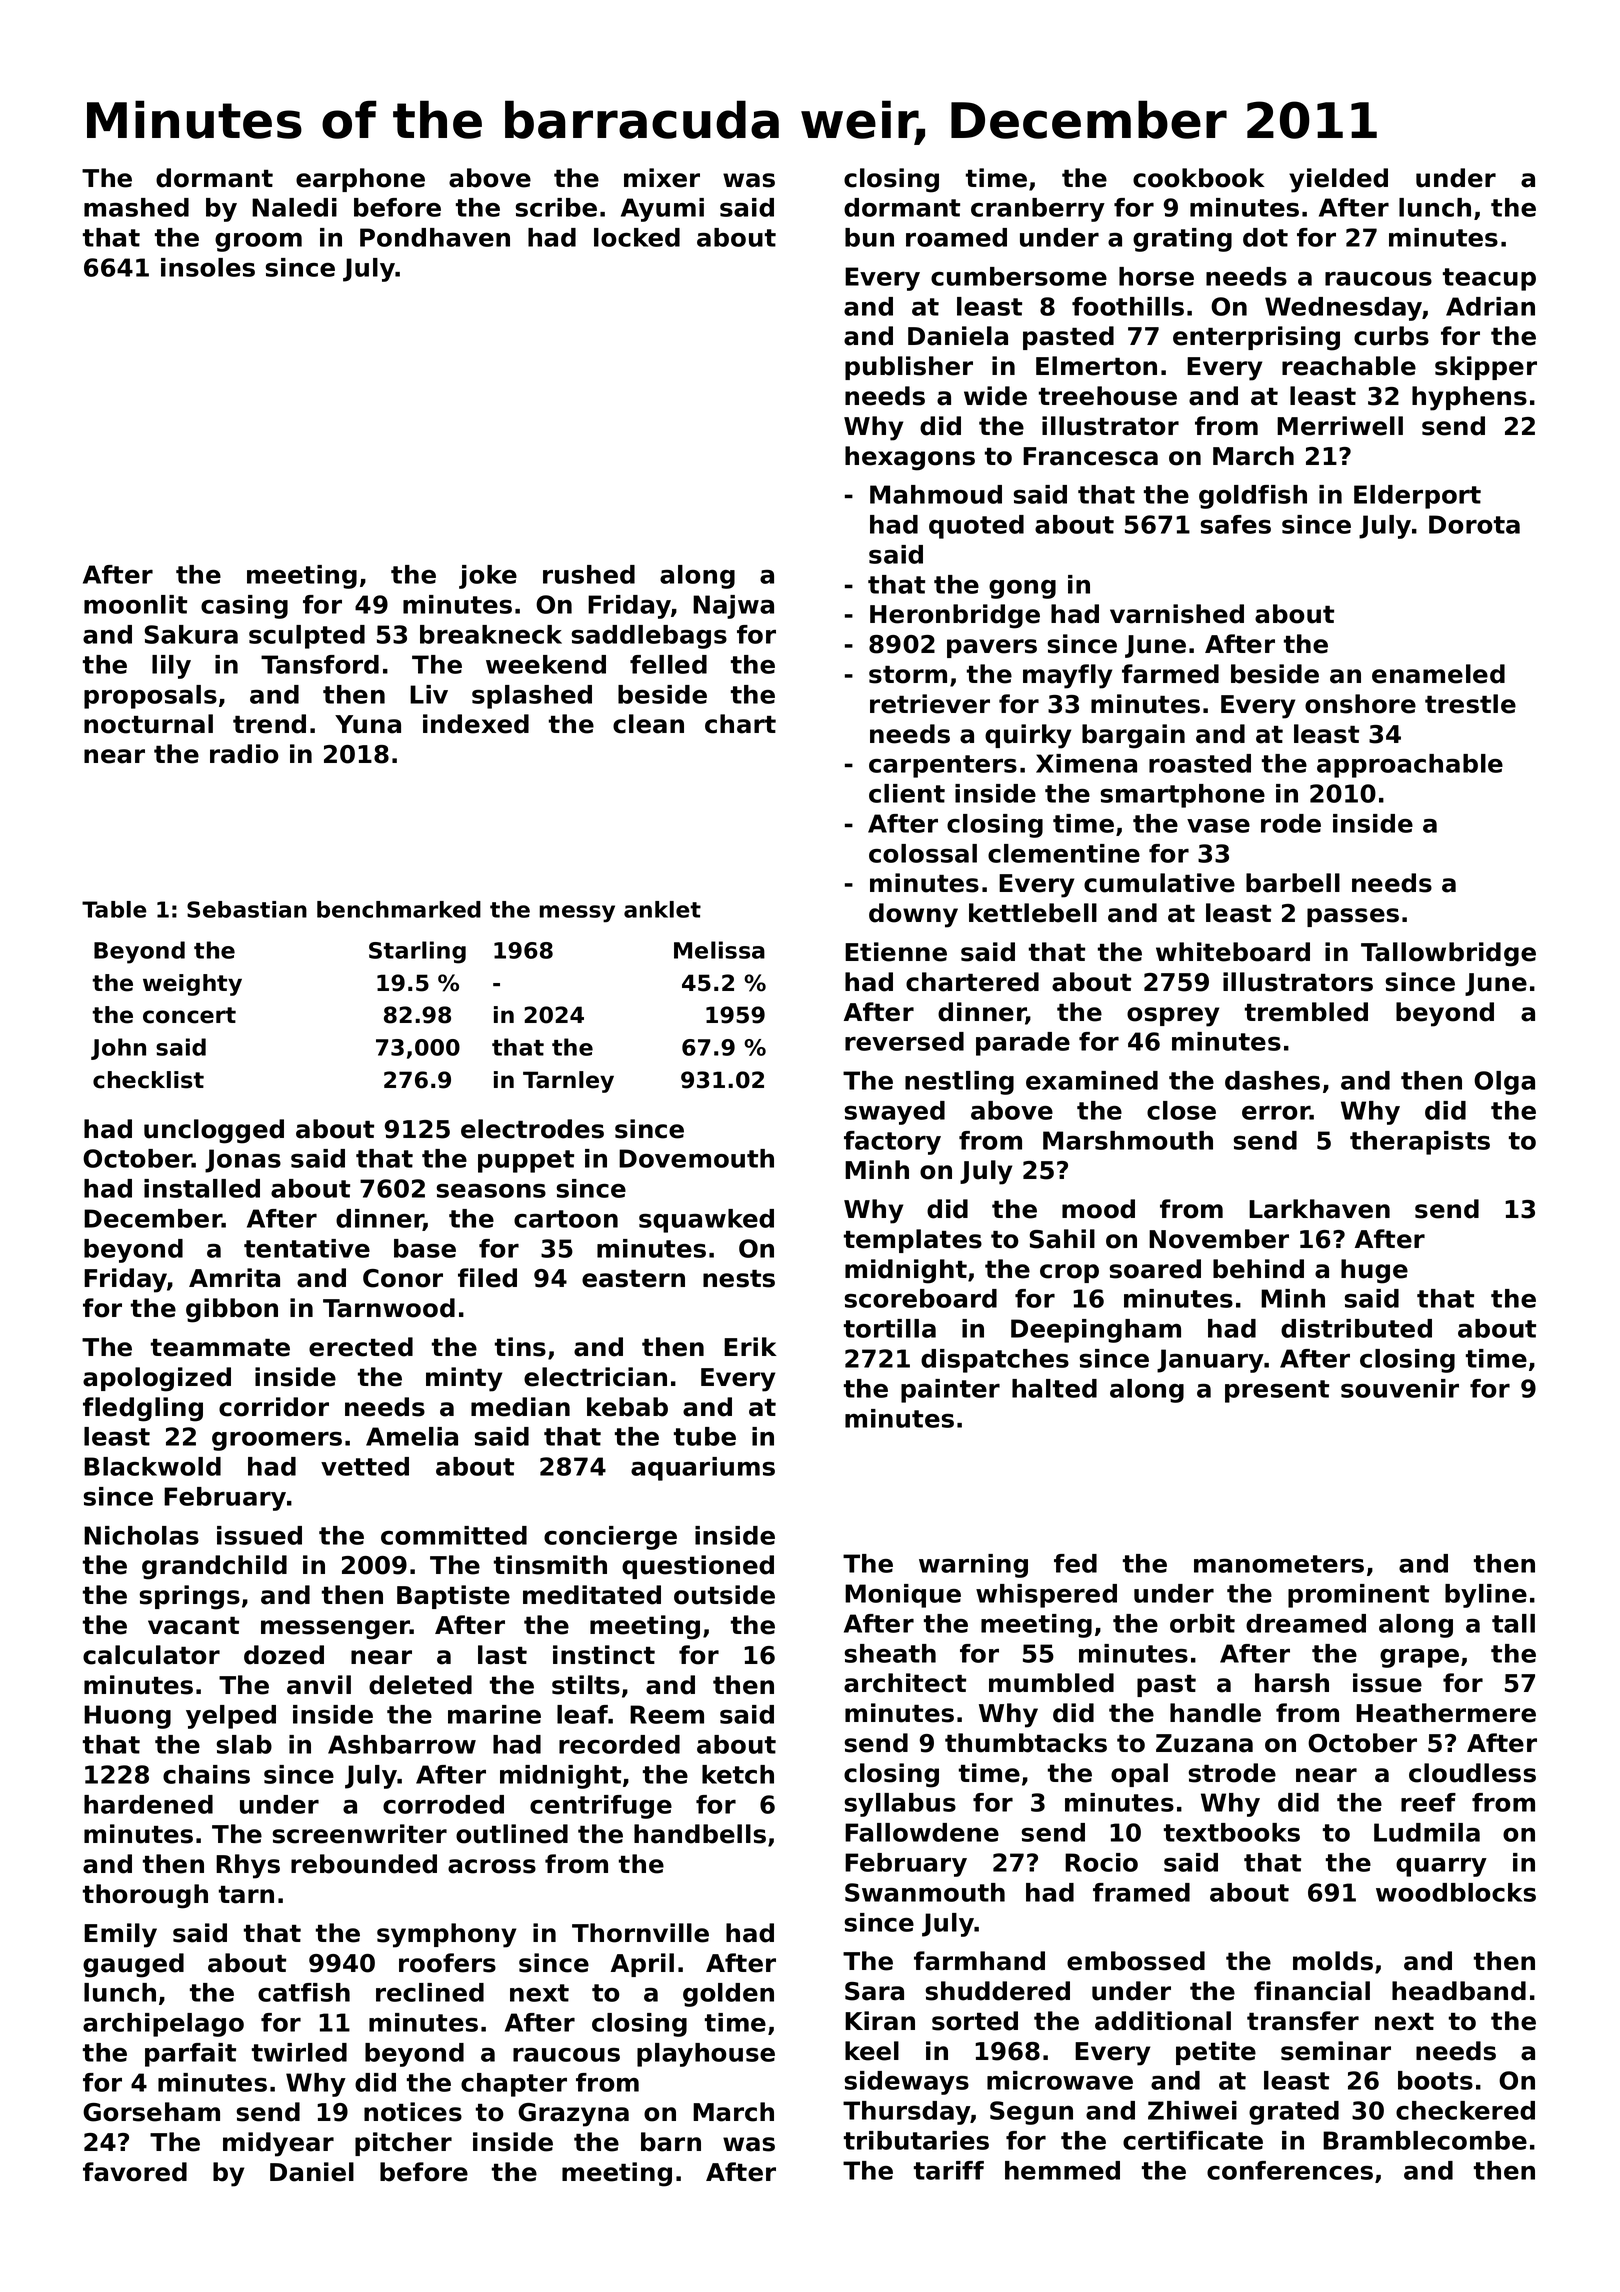 This screenshot has height=2292, width=1620. What do you see at coordinates (1069, 1273) in the screenshot?
I see `crop` at bounding box center [1069, 1273].
